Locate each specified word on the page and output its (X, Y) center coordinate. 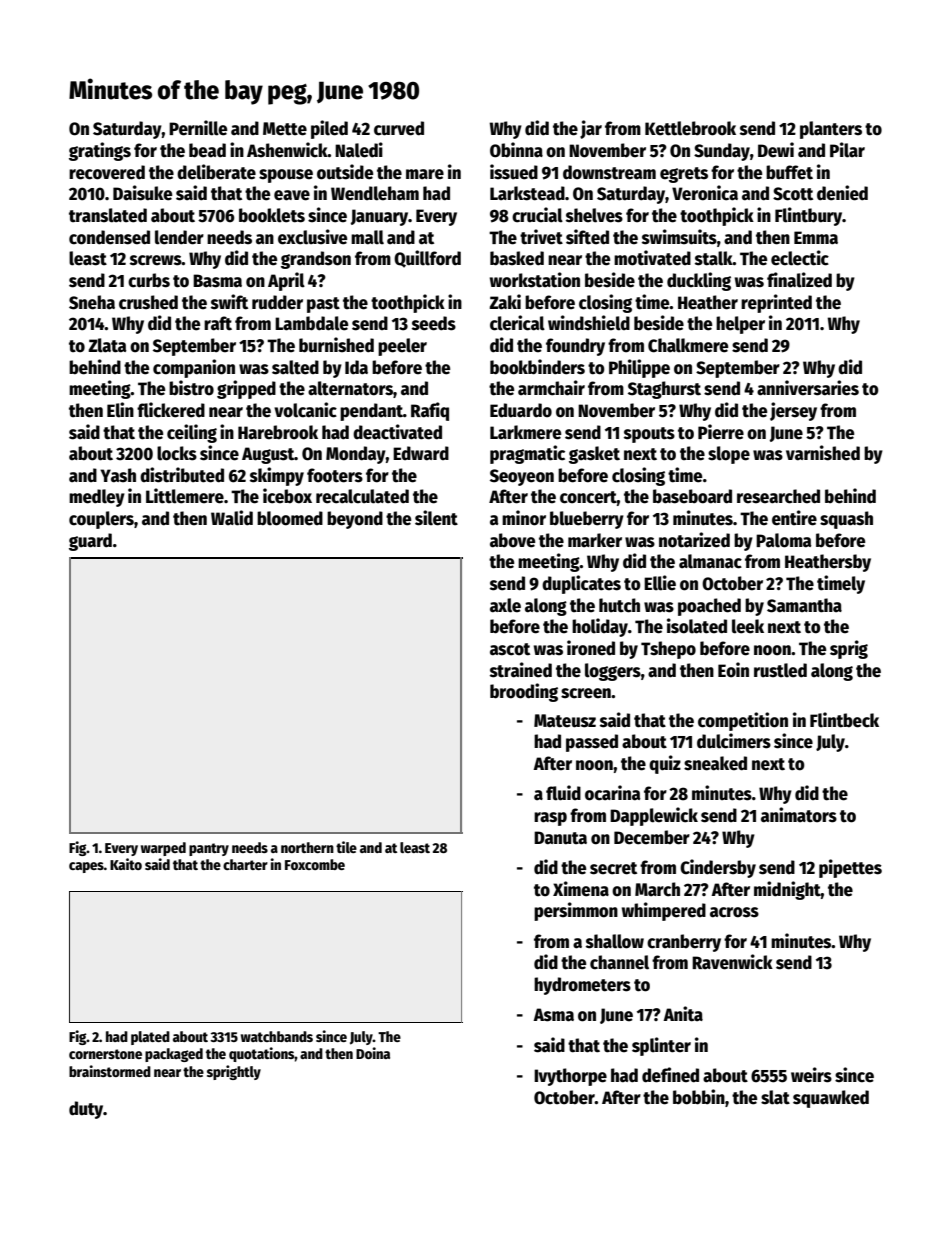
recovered (107, 172)
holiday (600, 627)
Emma (816, 238)
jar (591, 129)
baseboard (692, 496)
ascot (510, 649)
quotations (262, 1054)
